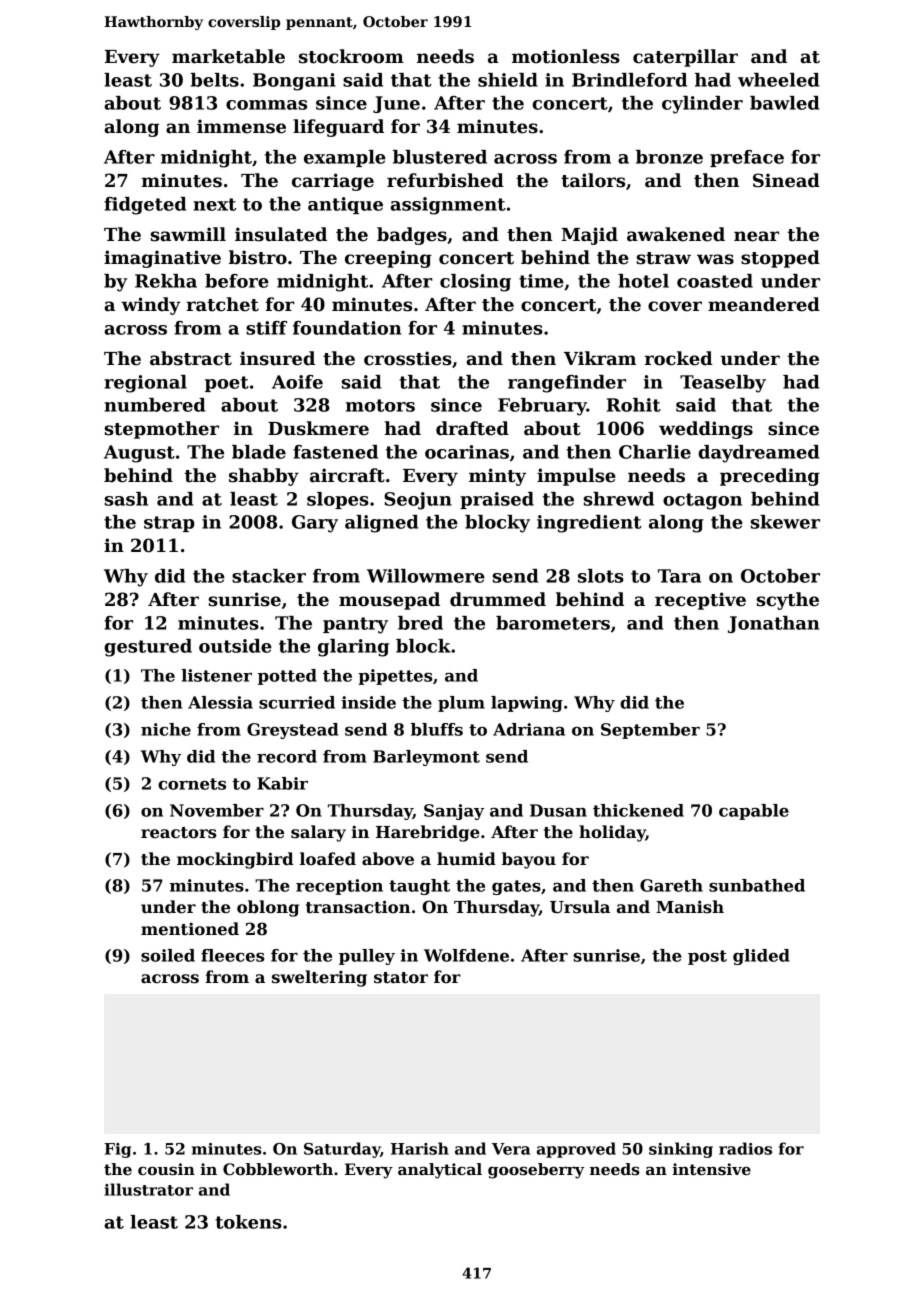 The width and height of the screenshot is (924, 1308). What do you see at coordinates (706, 430) in the screenshot?
I see `weddings` at bounding box center [706, 430].
